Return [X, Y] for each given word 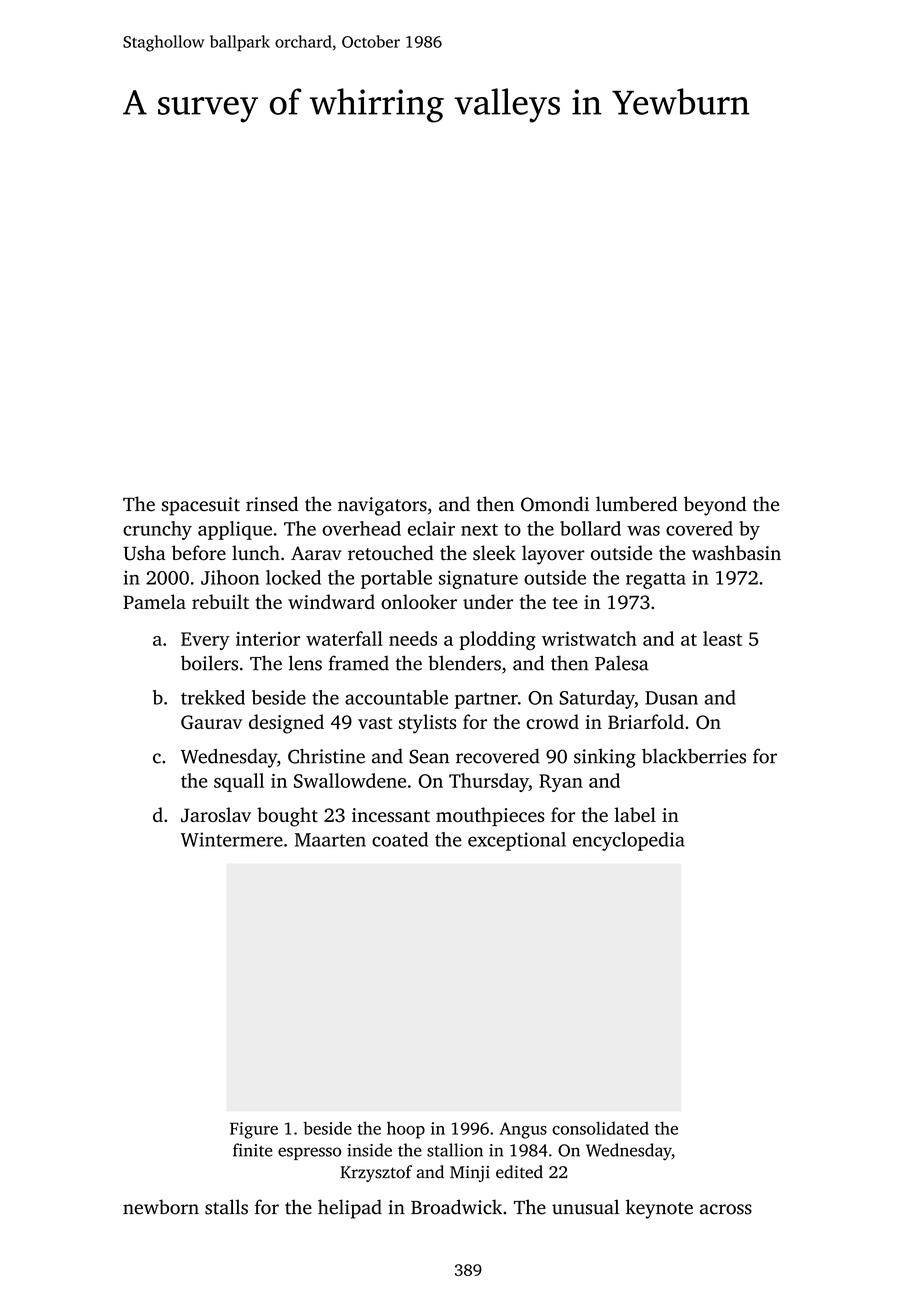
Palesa [622, 663]
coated [400, 839]
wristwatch [589, 638]
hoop [406, 1130]
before [199, 553]
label [635, 814]
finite [252, 1150]
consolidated [600, 1128]
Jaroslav [216, 815]
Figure [254, 1130]
